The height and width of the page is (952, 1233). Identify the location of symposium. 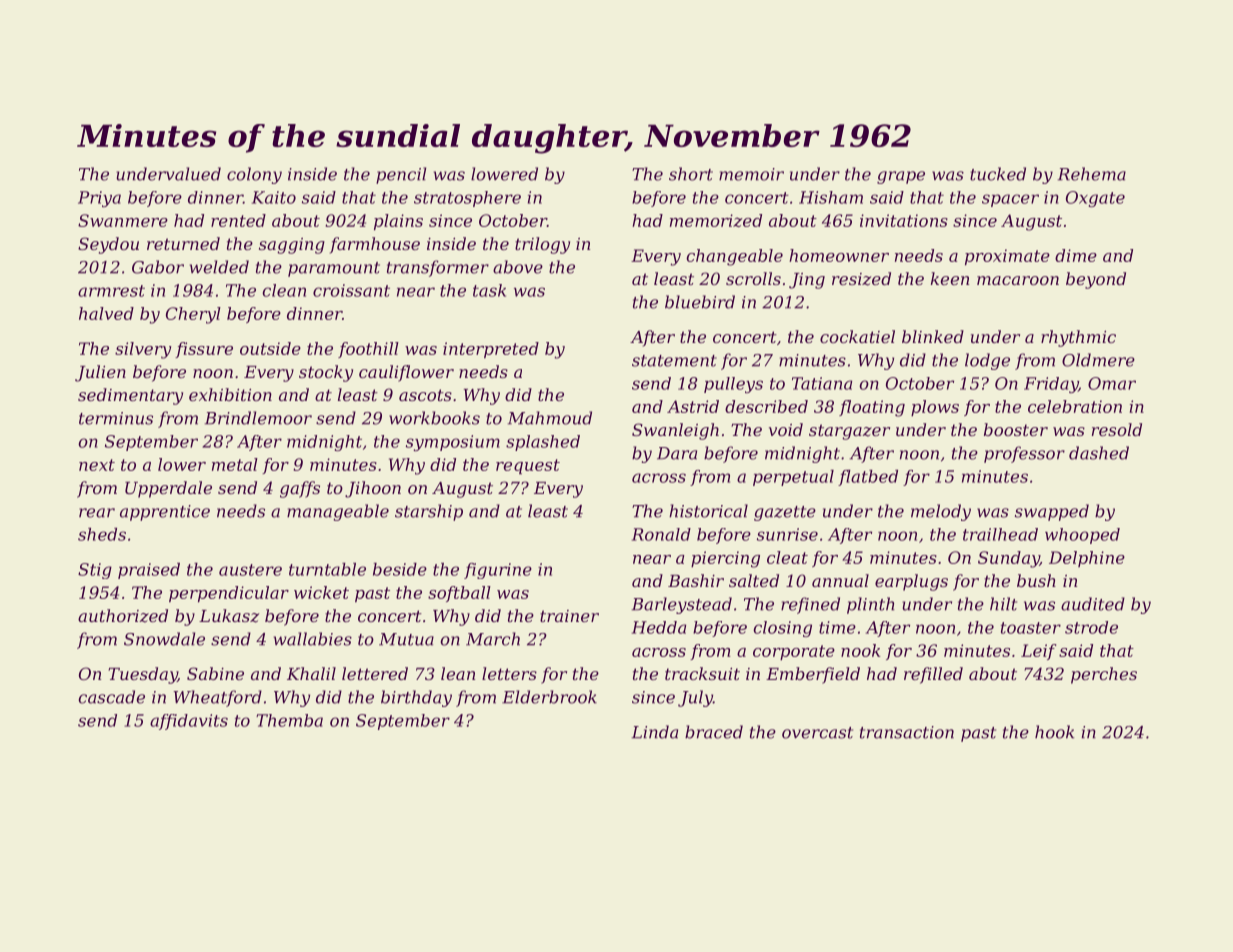
(453, 443).
